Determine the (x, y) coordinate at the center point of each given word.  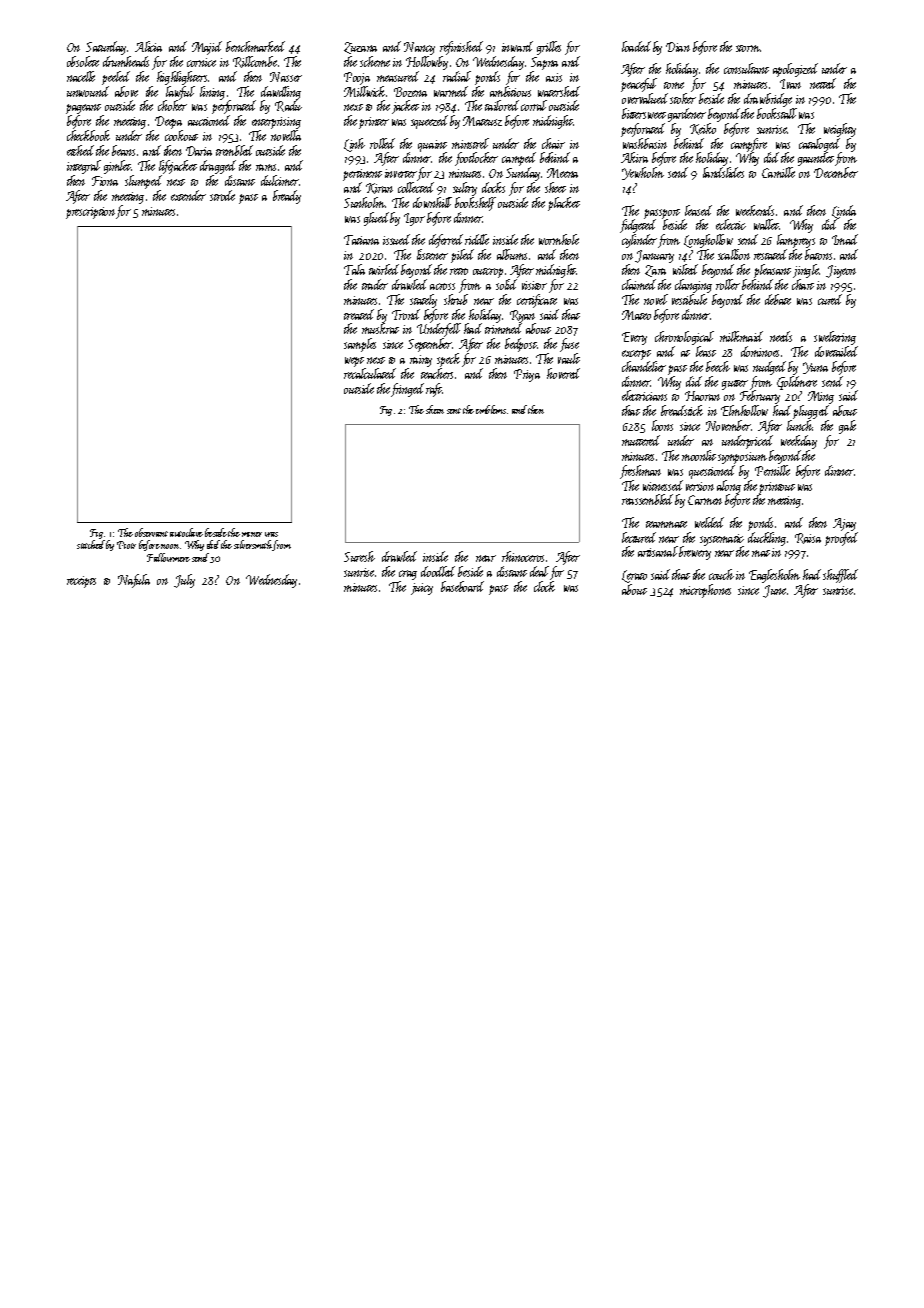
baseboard (462, 586)
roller (728, 284)
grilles (549, 48)
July (184, 581)
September (430, 345)
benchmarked (255, 46)
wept (354, 362)
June (774, 591)
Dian (678, 47)
